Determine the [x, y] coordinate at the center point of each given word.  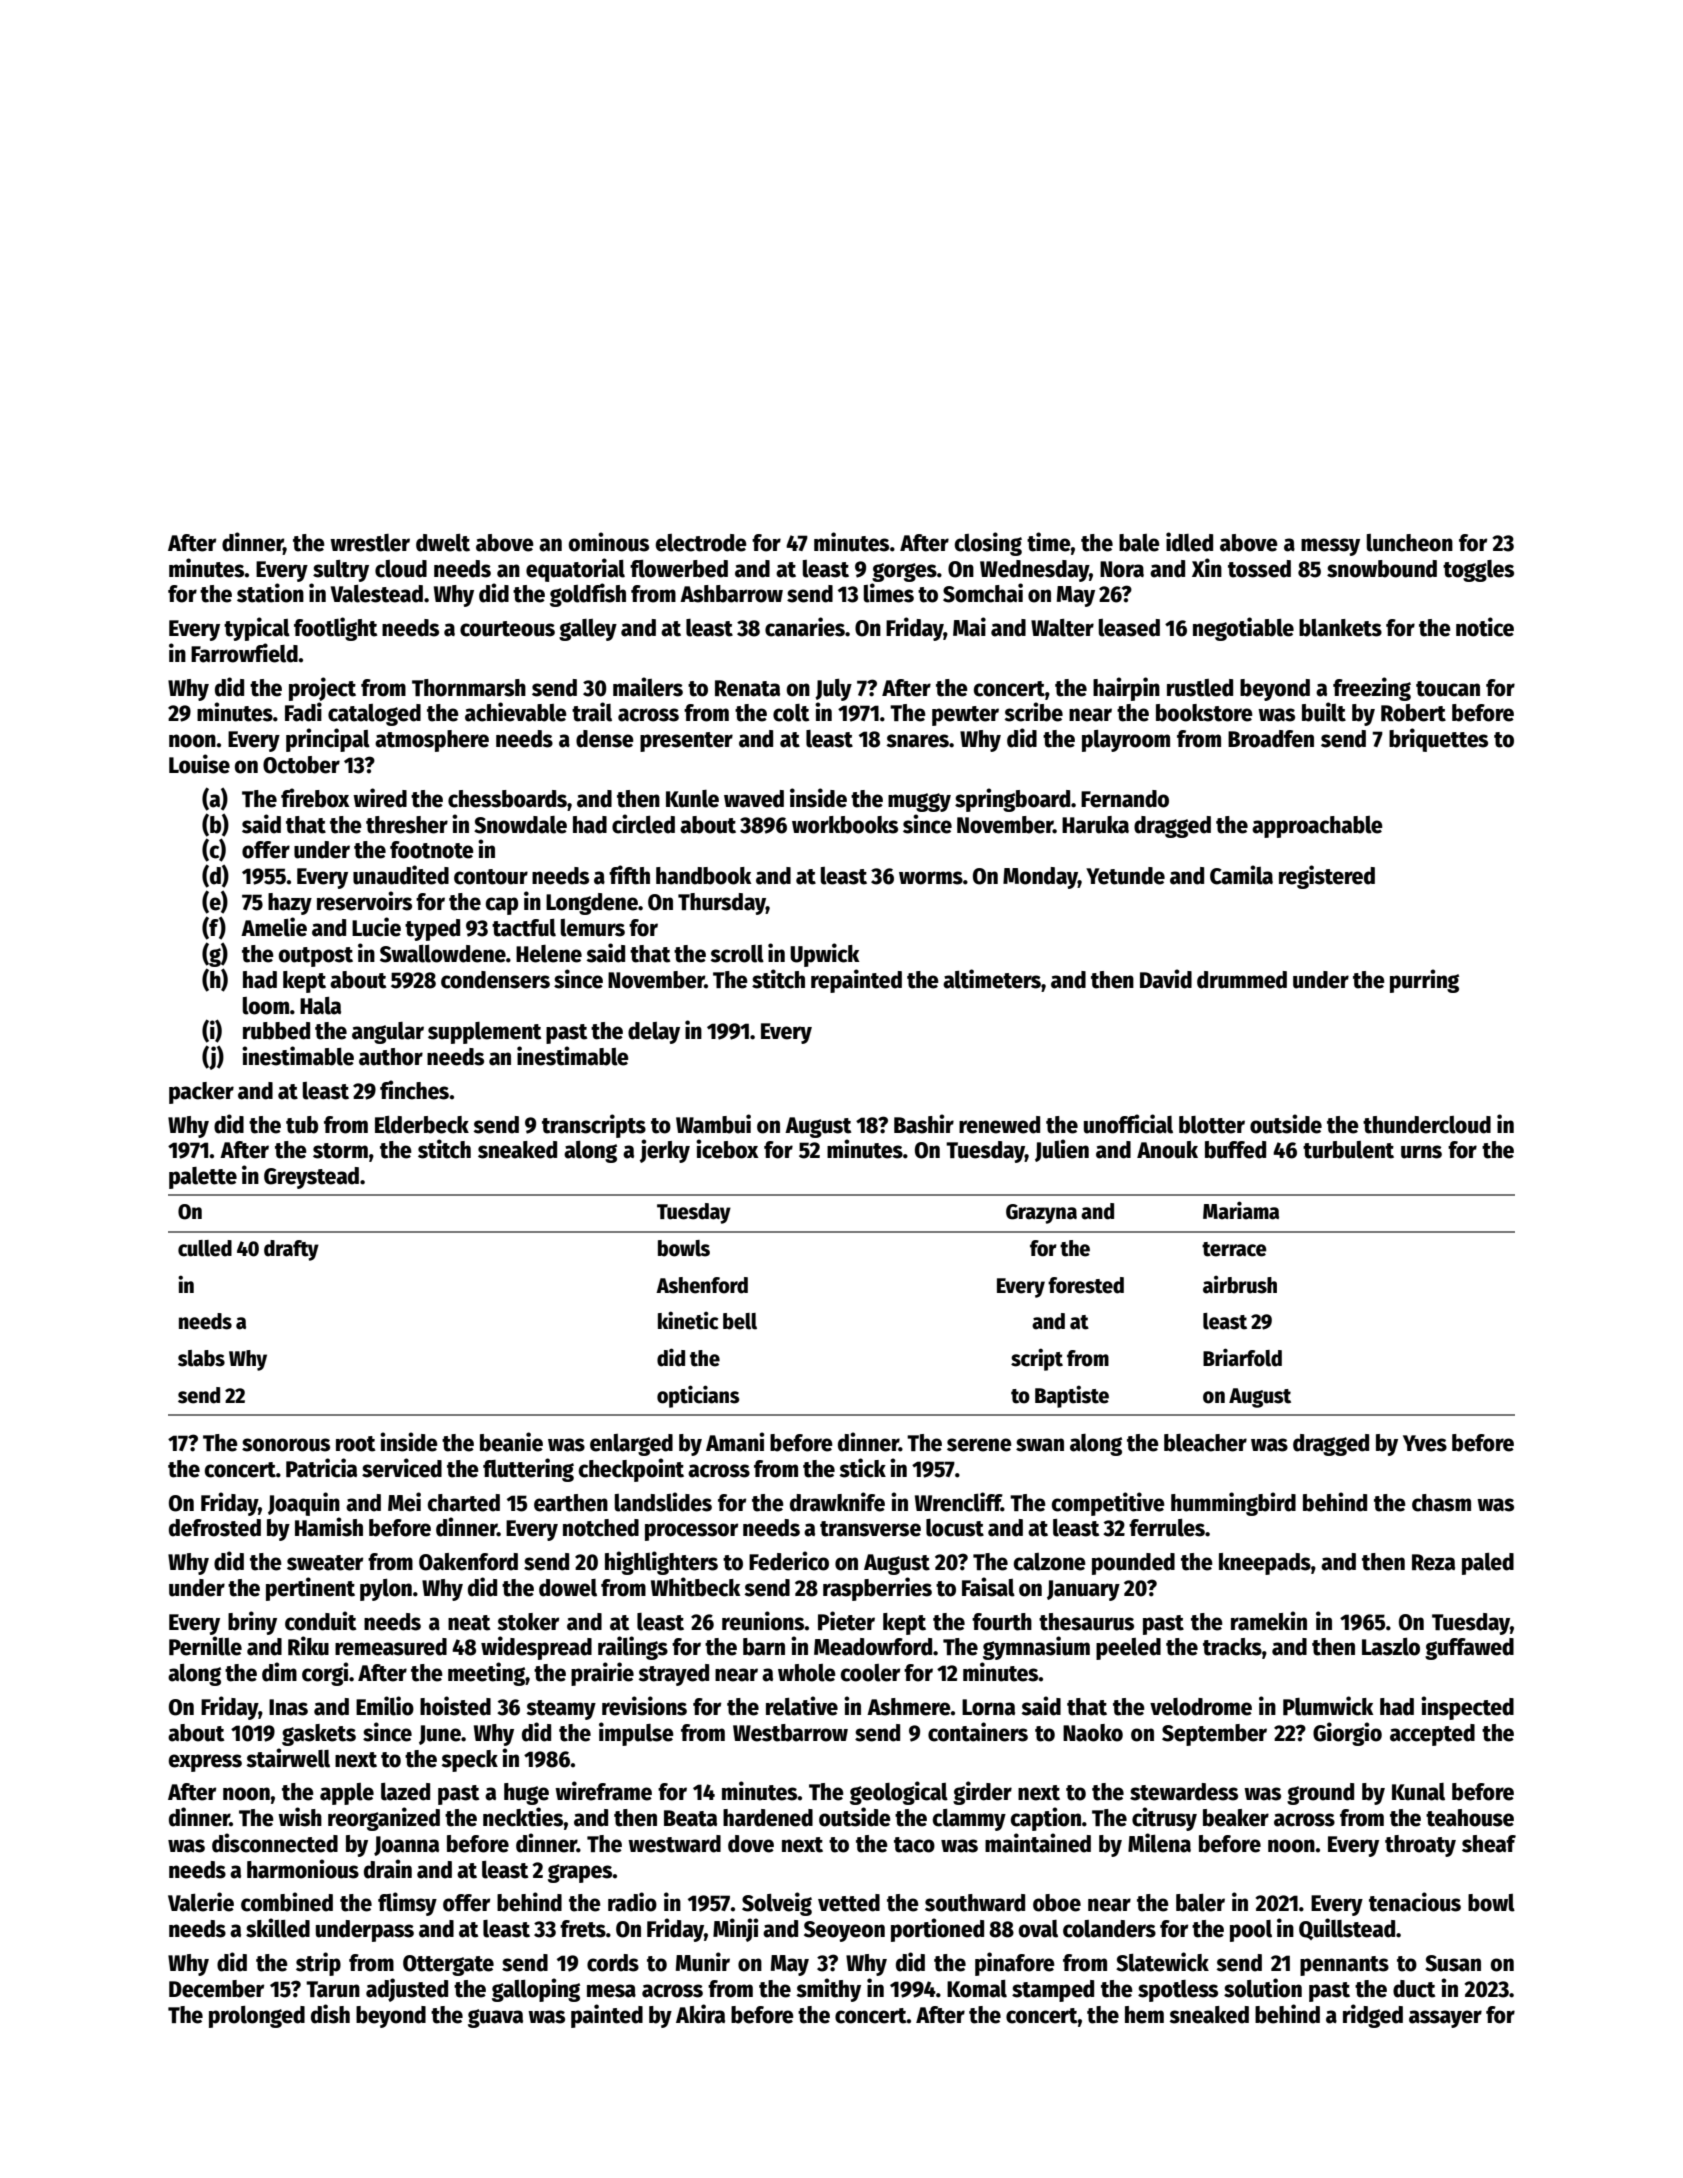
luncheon [1410, 543]
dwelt [443, 543]
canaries [805, 627]
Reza [1433, 1562]
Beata [690, 1818]
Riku [308, 1646]
